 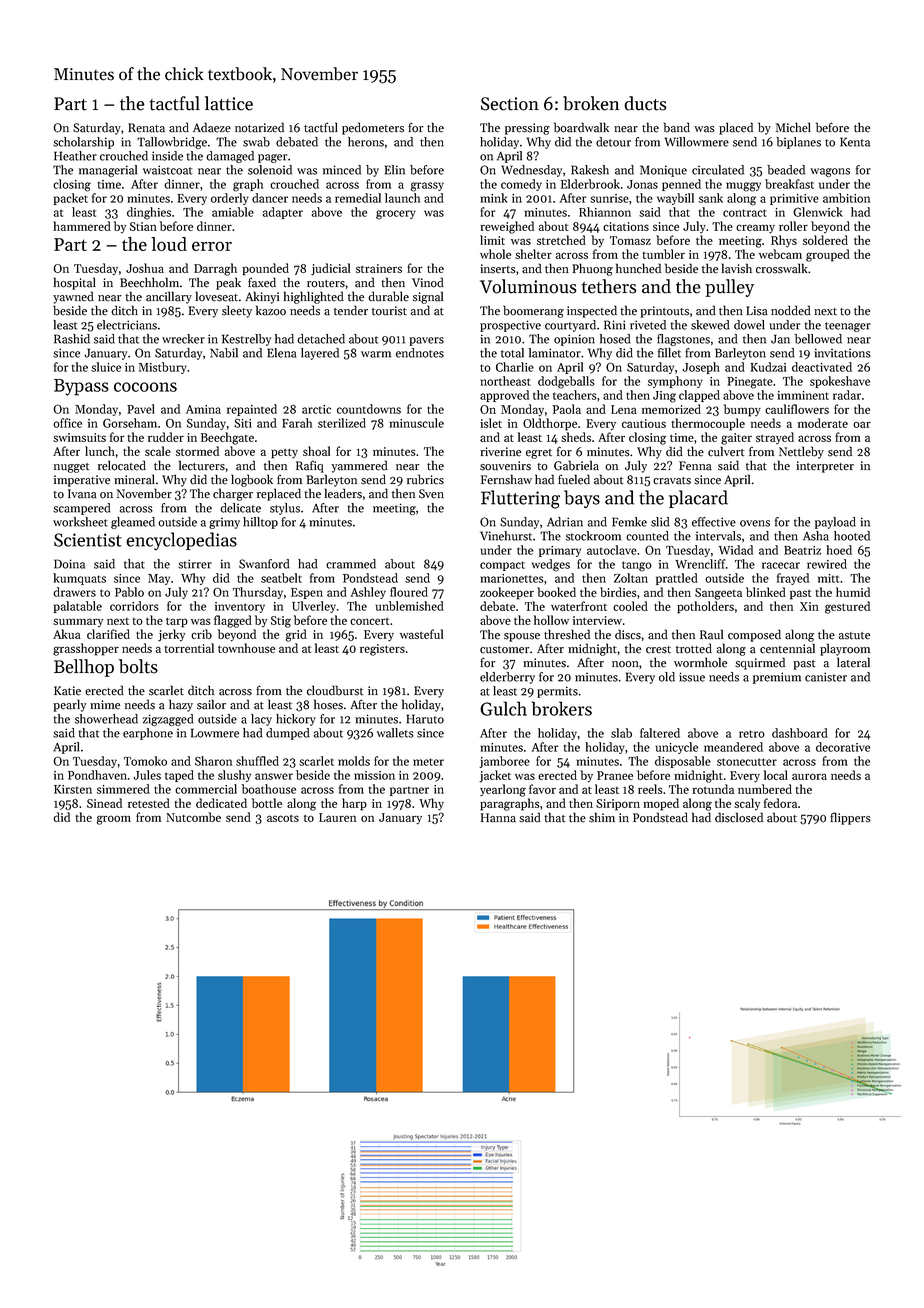 What do you see at coordinates (777, 678) in the document?
I see `premium` at bounding box center [777, 678].
